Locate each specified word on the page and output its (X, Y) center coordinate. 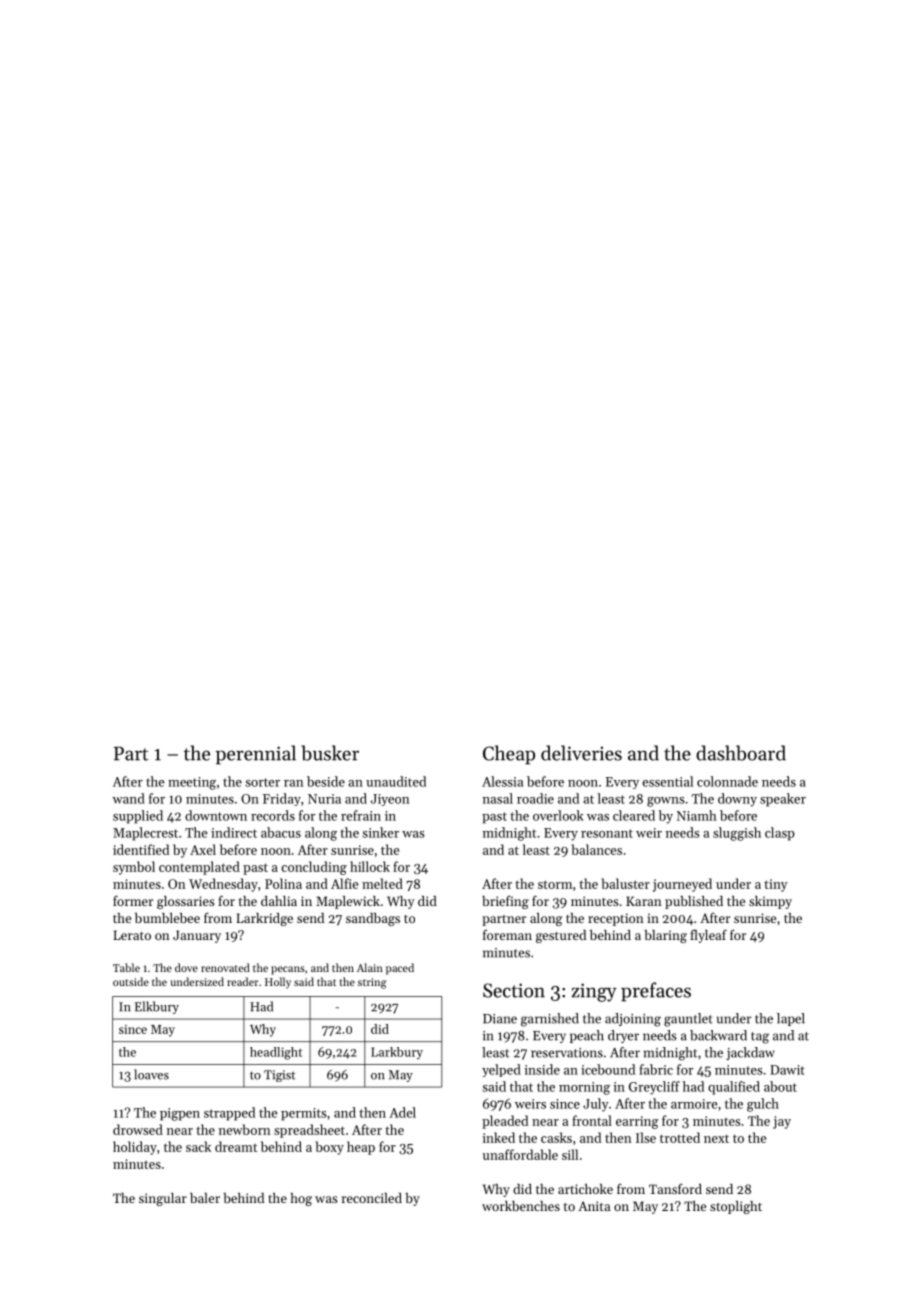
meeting (192, 783)
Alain (370, 967)
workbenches (521, 1206)
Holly (278, 983)
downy (737, 800)
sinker (381, 832)
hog (301, 1199)
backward (718, 1035)
